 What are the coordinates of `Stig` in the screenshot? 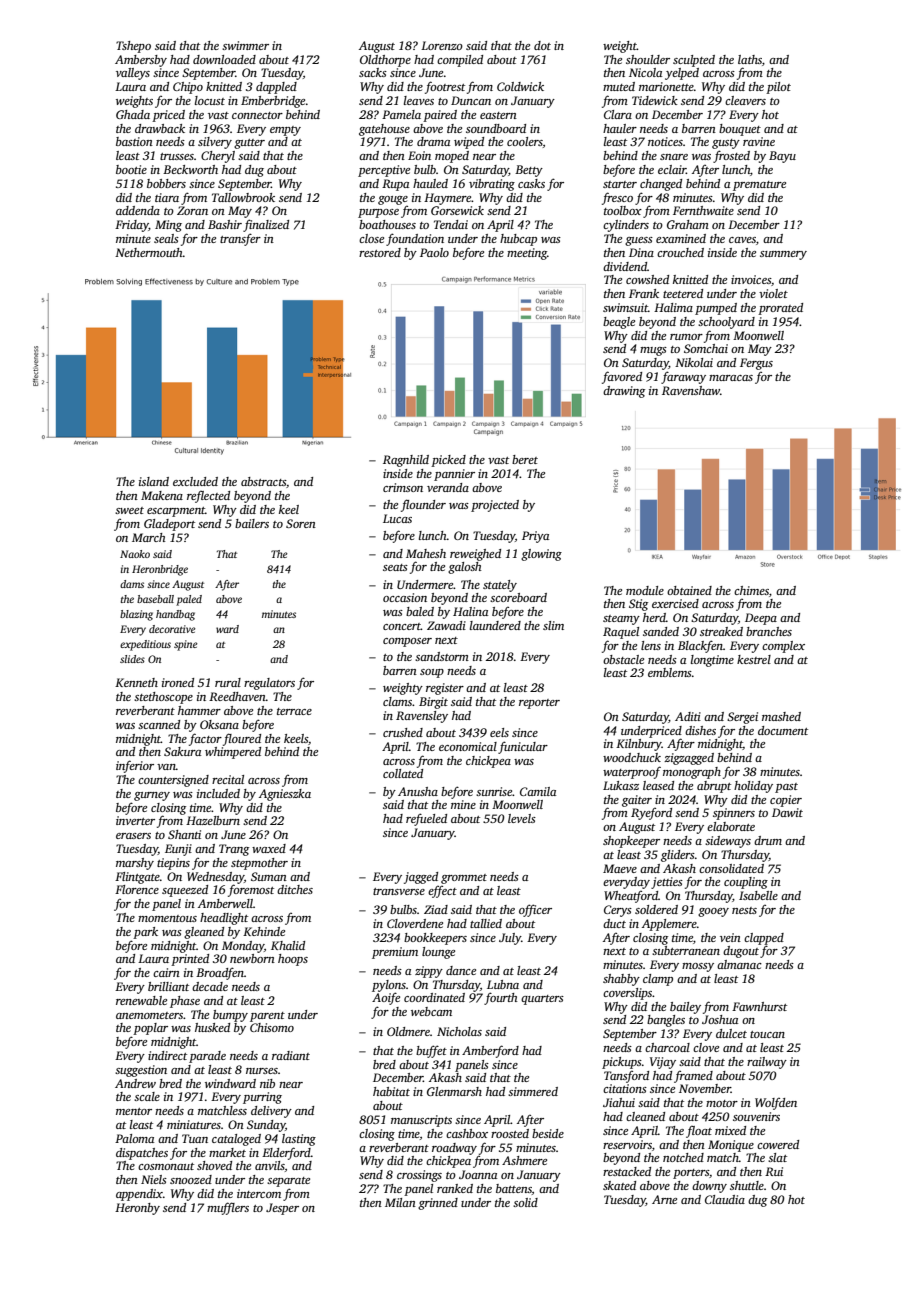 It's located at (638, 605).
